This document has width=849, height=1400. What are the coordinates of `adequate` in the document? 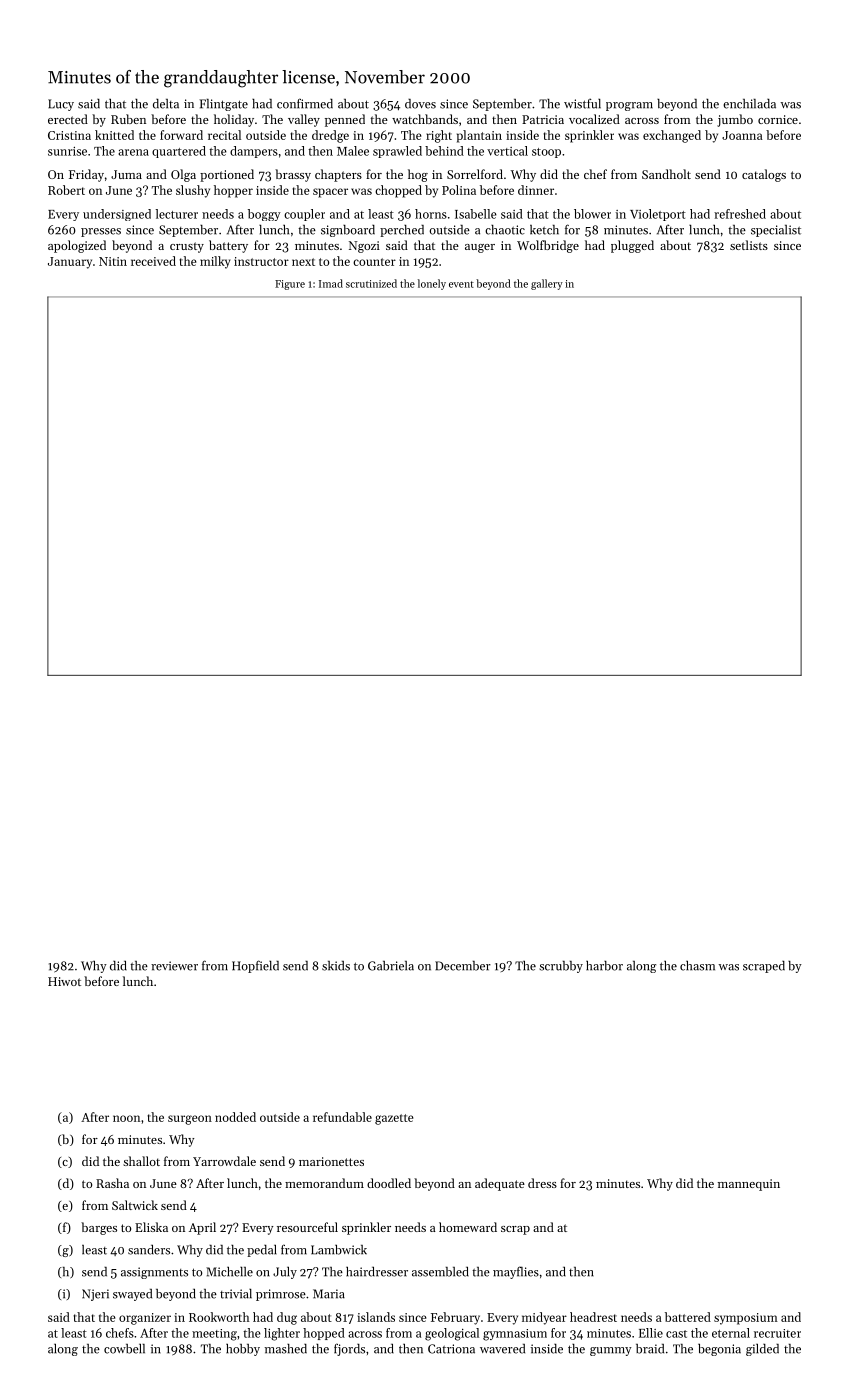 It's located at (500, 1184).
